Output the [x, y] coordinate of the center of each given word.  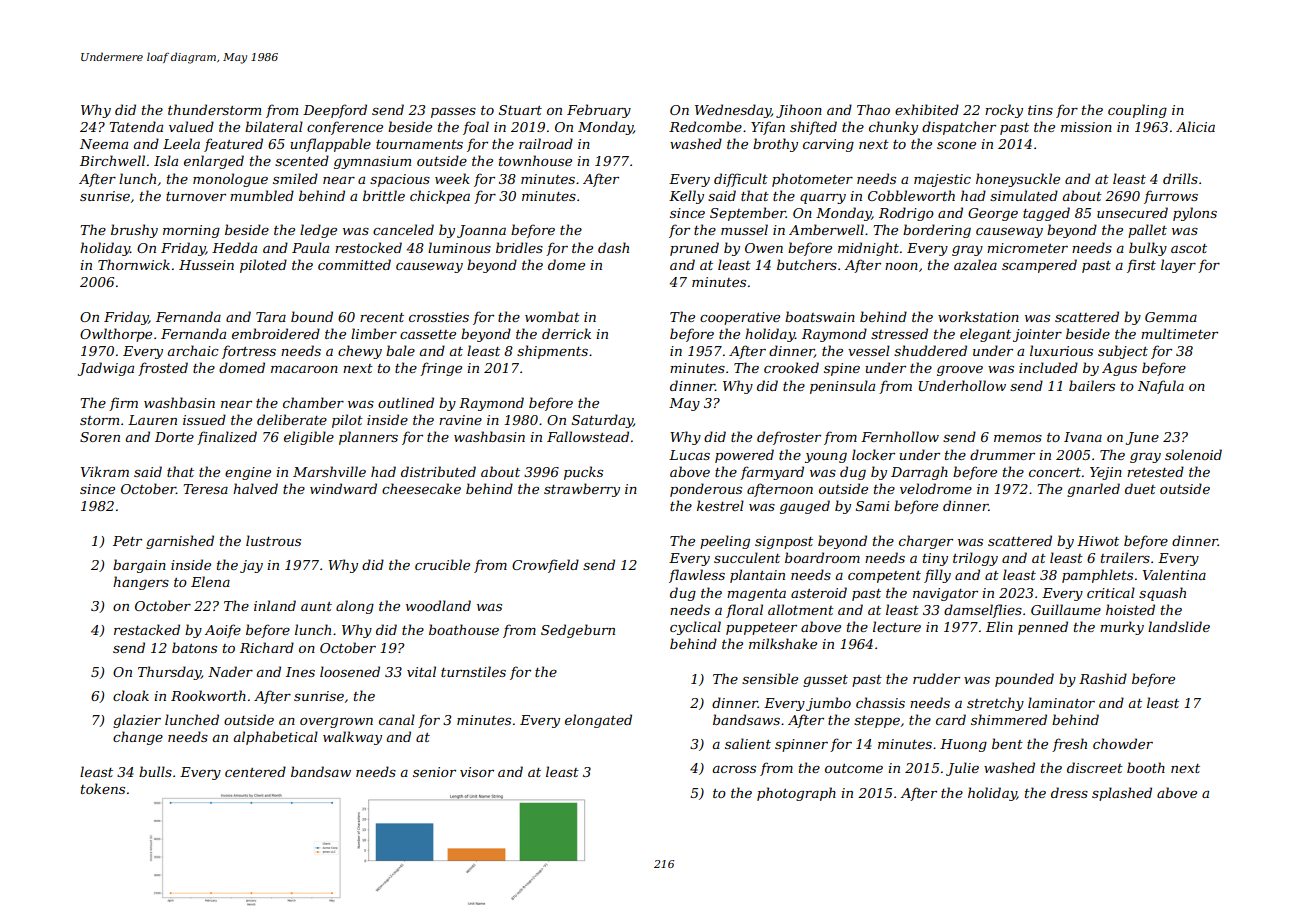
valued [191, 126]
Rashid [1103, 678]
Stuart [520, 110]
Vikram [105, 471]
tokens [103, 788]
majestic [942, 180]
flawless [697, 576]
